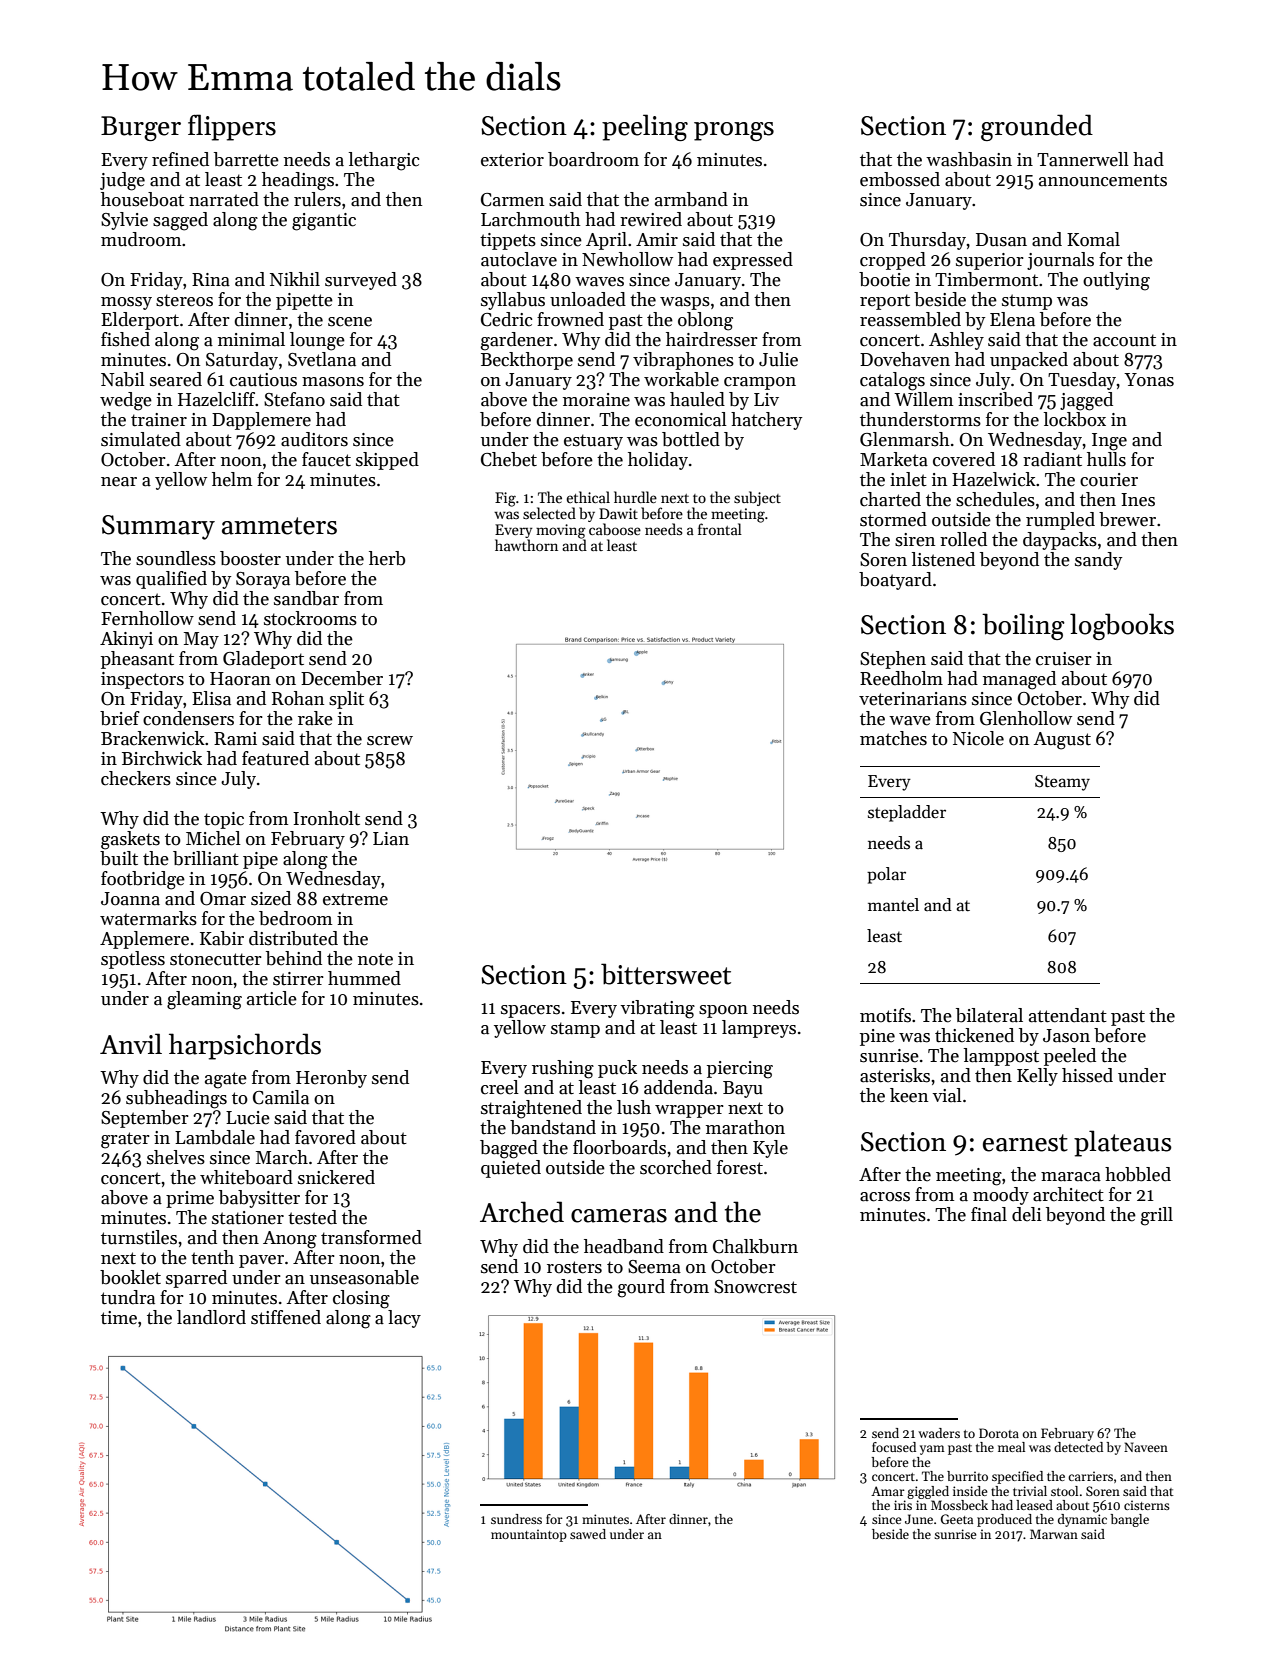 This screenshot has height=1663, width=1285. I want to click on sawed, so click(588, 1534).
